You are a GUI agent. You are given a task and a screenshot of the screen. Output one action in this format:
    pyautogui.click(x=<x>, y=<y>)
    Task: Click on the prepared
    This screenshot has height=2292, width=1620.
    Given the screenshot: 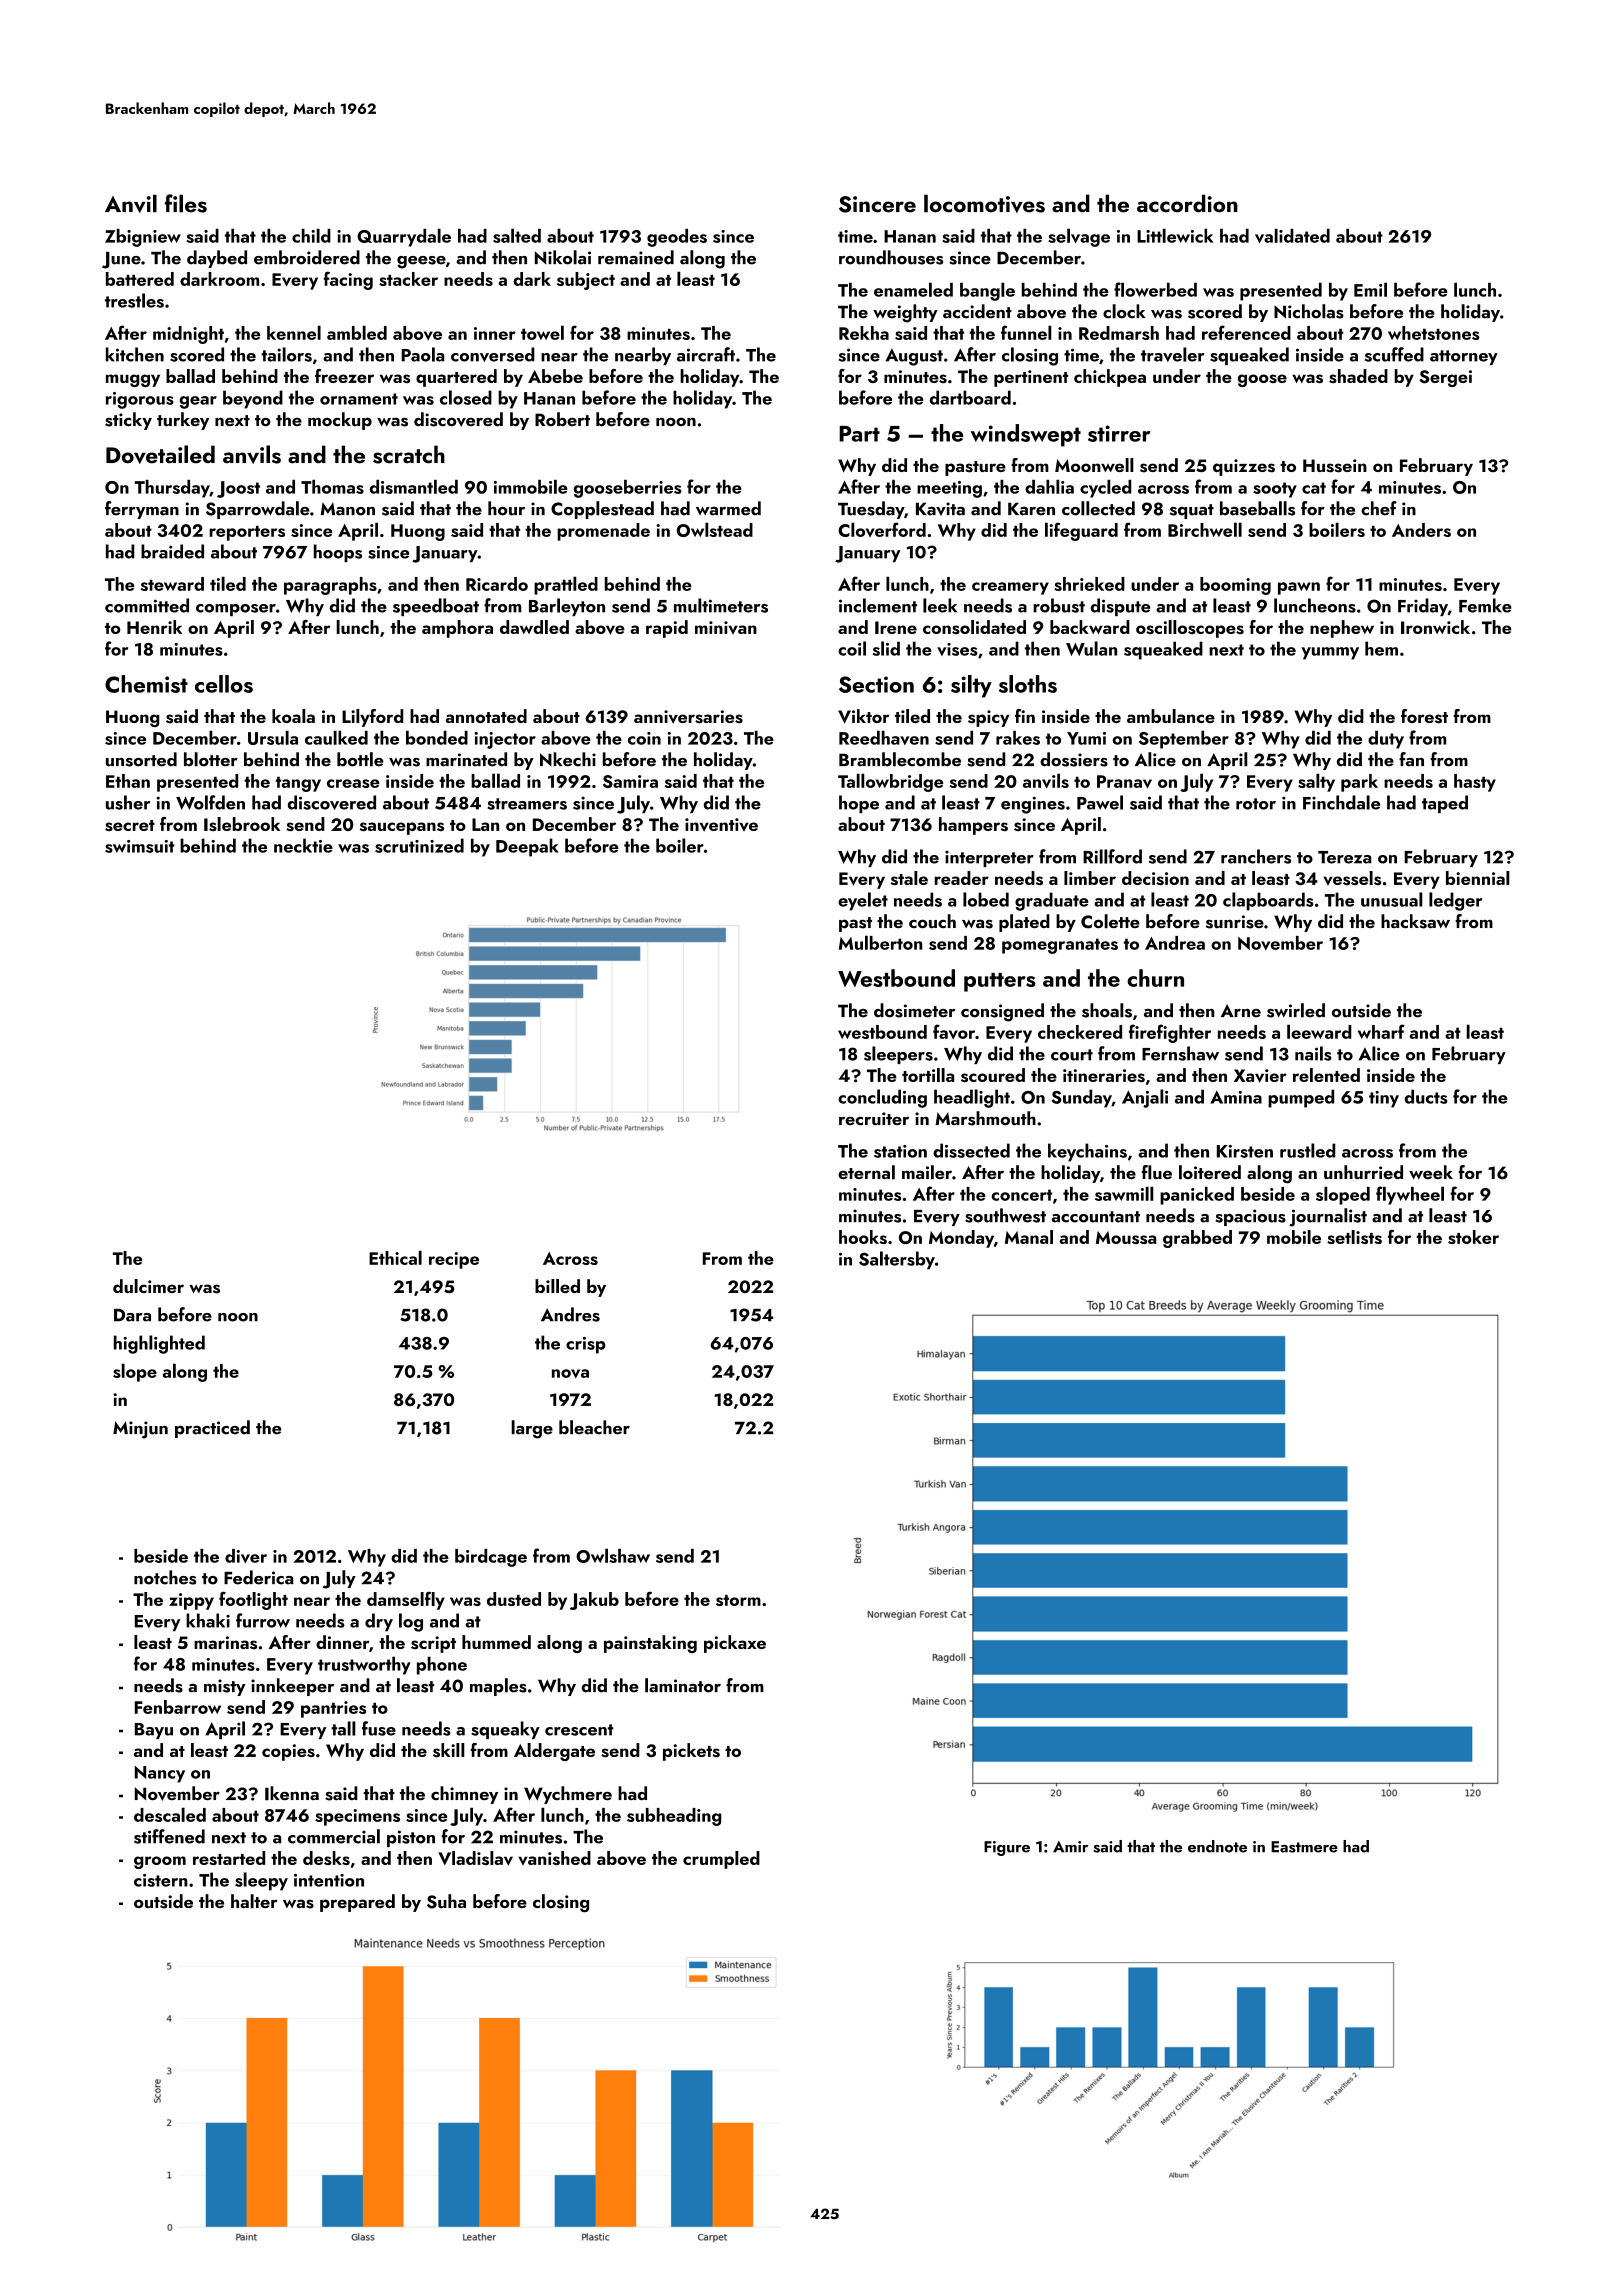 What is the action you would take?
    pyautogui.click(x=357, y=1903)
